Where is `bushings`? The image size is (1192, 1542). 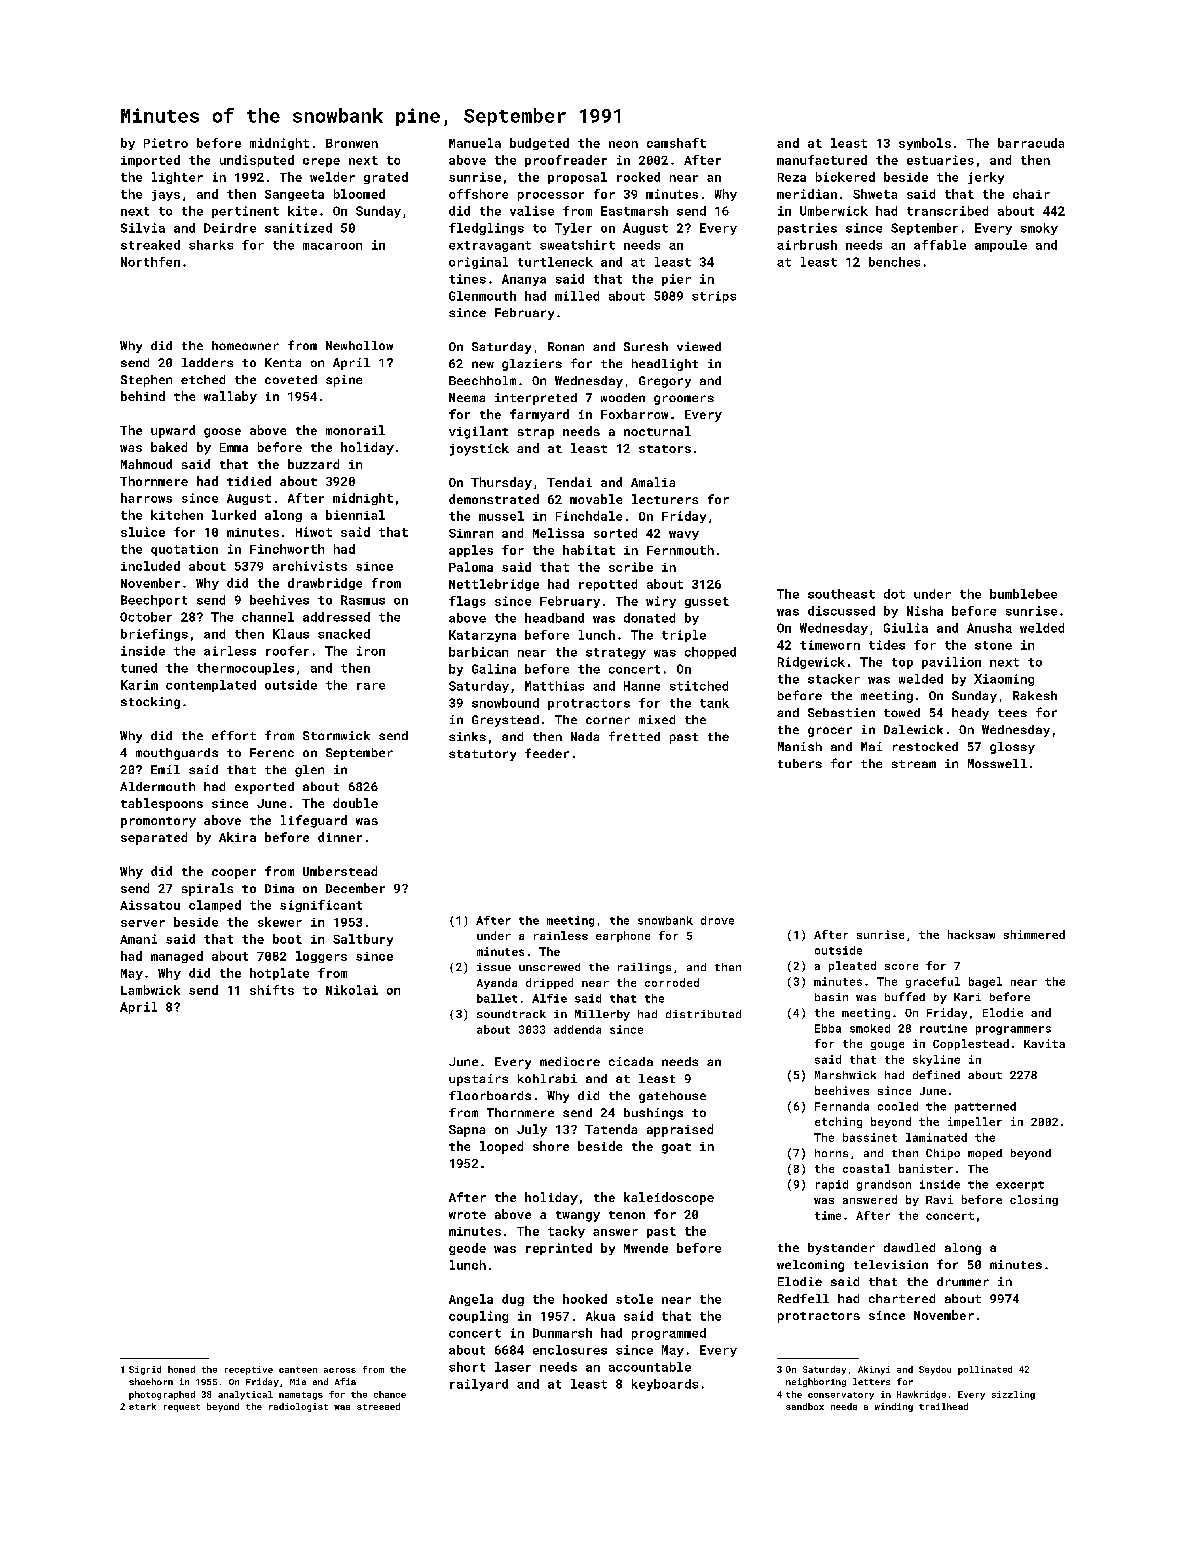
bushings is located at coordinates (653, 1114).
